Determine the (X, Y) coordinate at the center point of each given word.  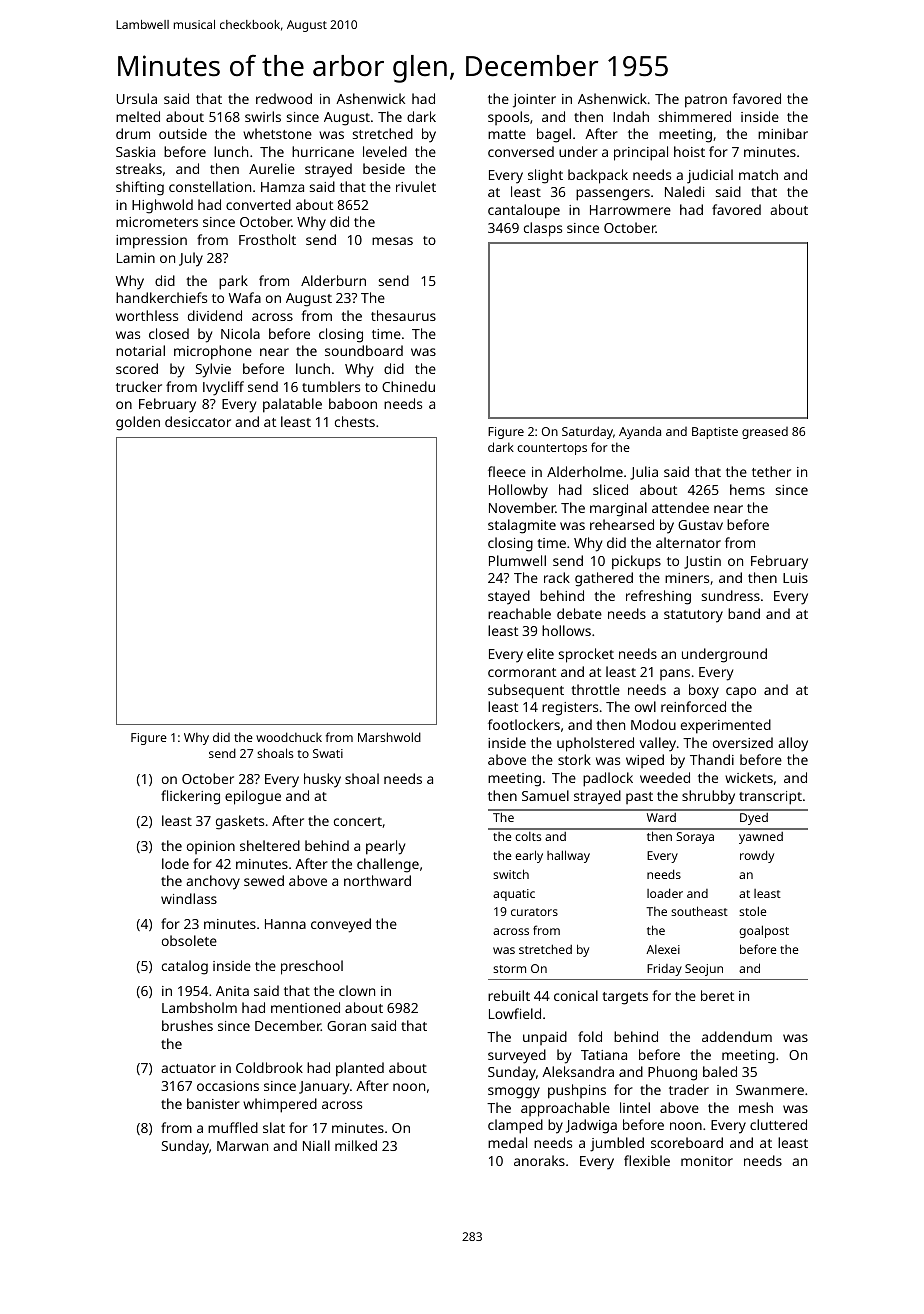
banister (213, 1103)
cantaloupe (524, 211)
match (758, 174)
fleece (507, 471)
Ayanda (640, 432)
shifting (140, 188)
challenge (388, 865)
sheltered (270, 845)
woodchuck (289, 737)
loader (665, 893)
